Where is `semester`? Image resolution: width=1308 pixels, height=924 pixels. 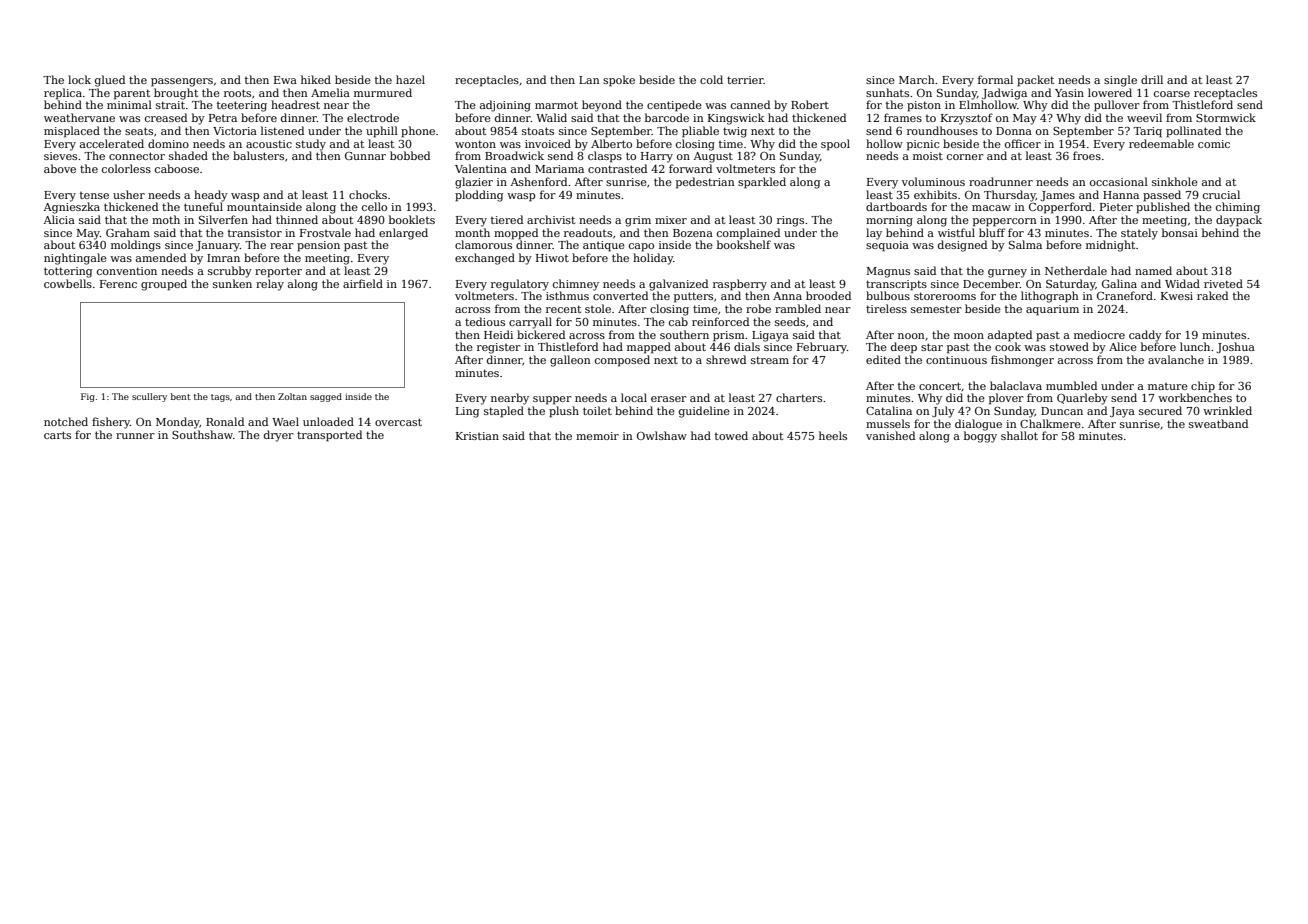
semester is located at coordinates (936, 309).
